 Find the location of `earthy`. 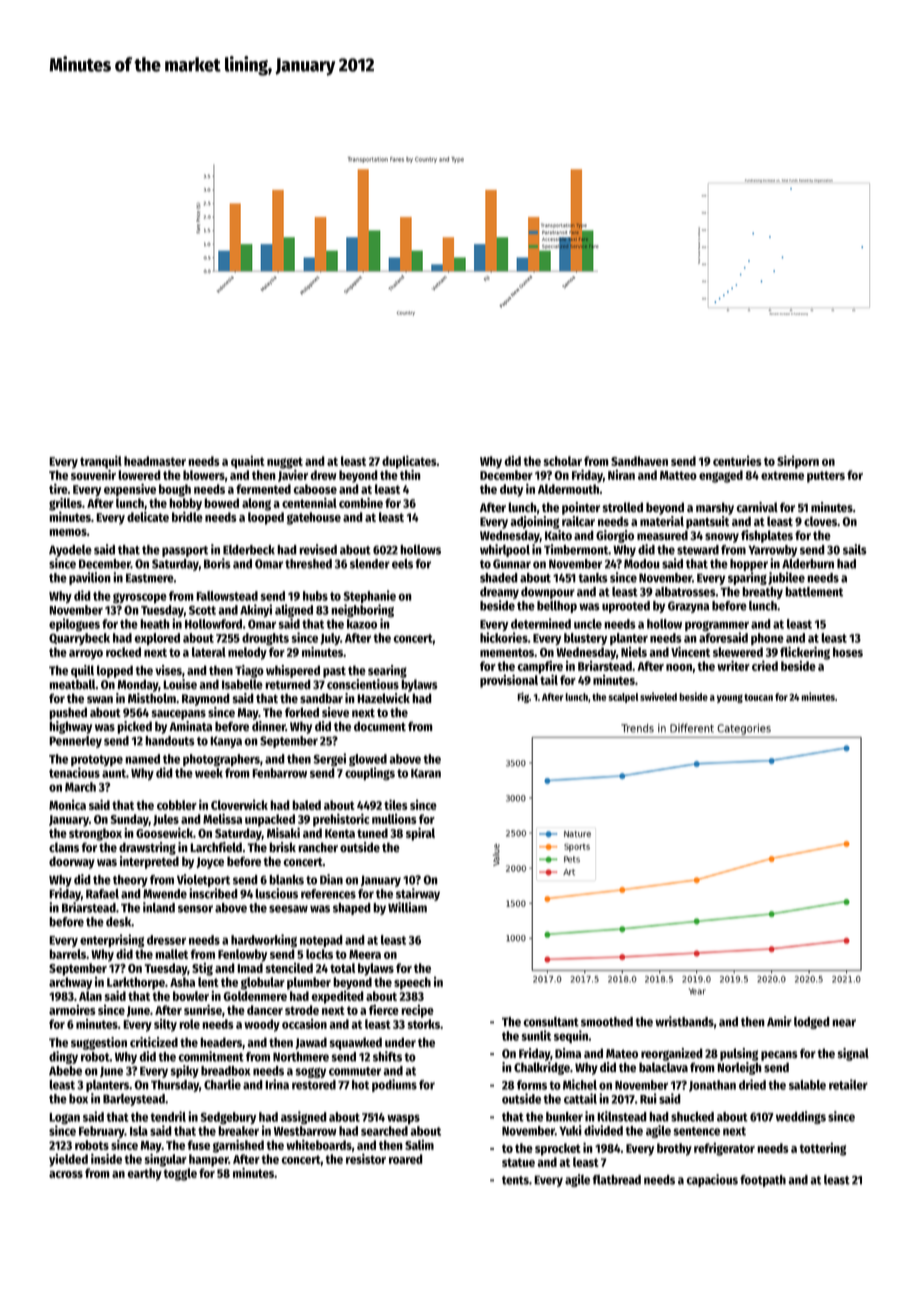

earthy is located at coordinates (144, 1174).
